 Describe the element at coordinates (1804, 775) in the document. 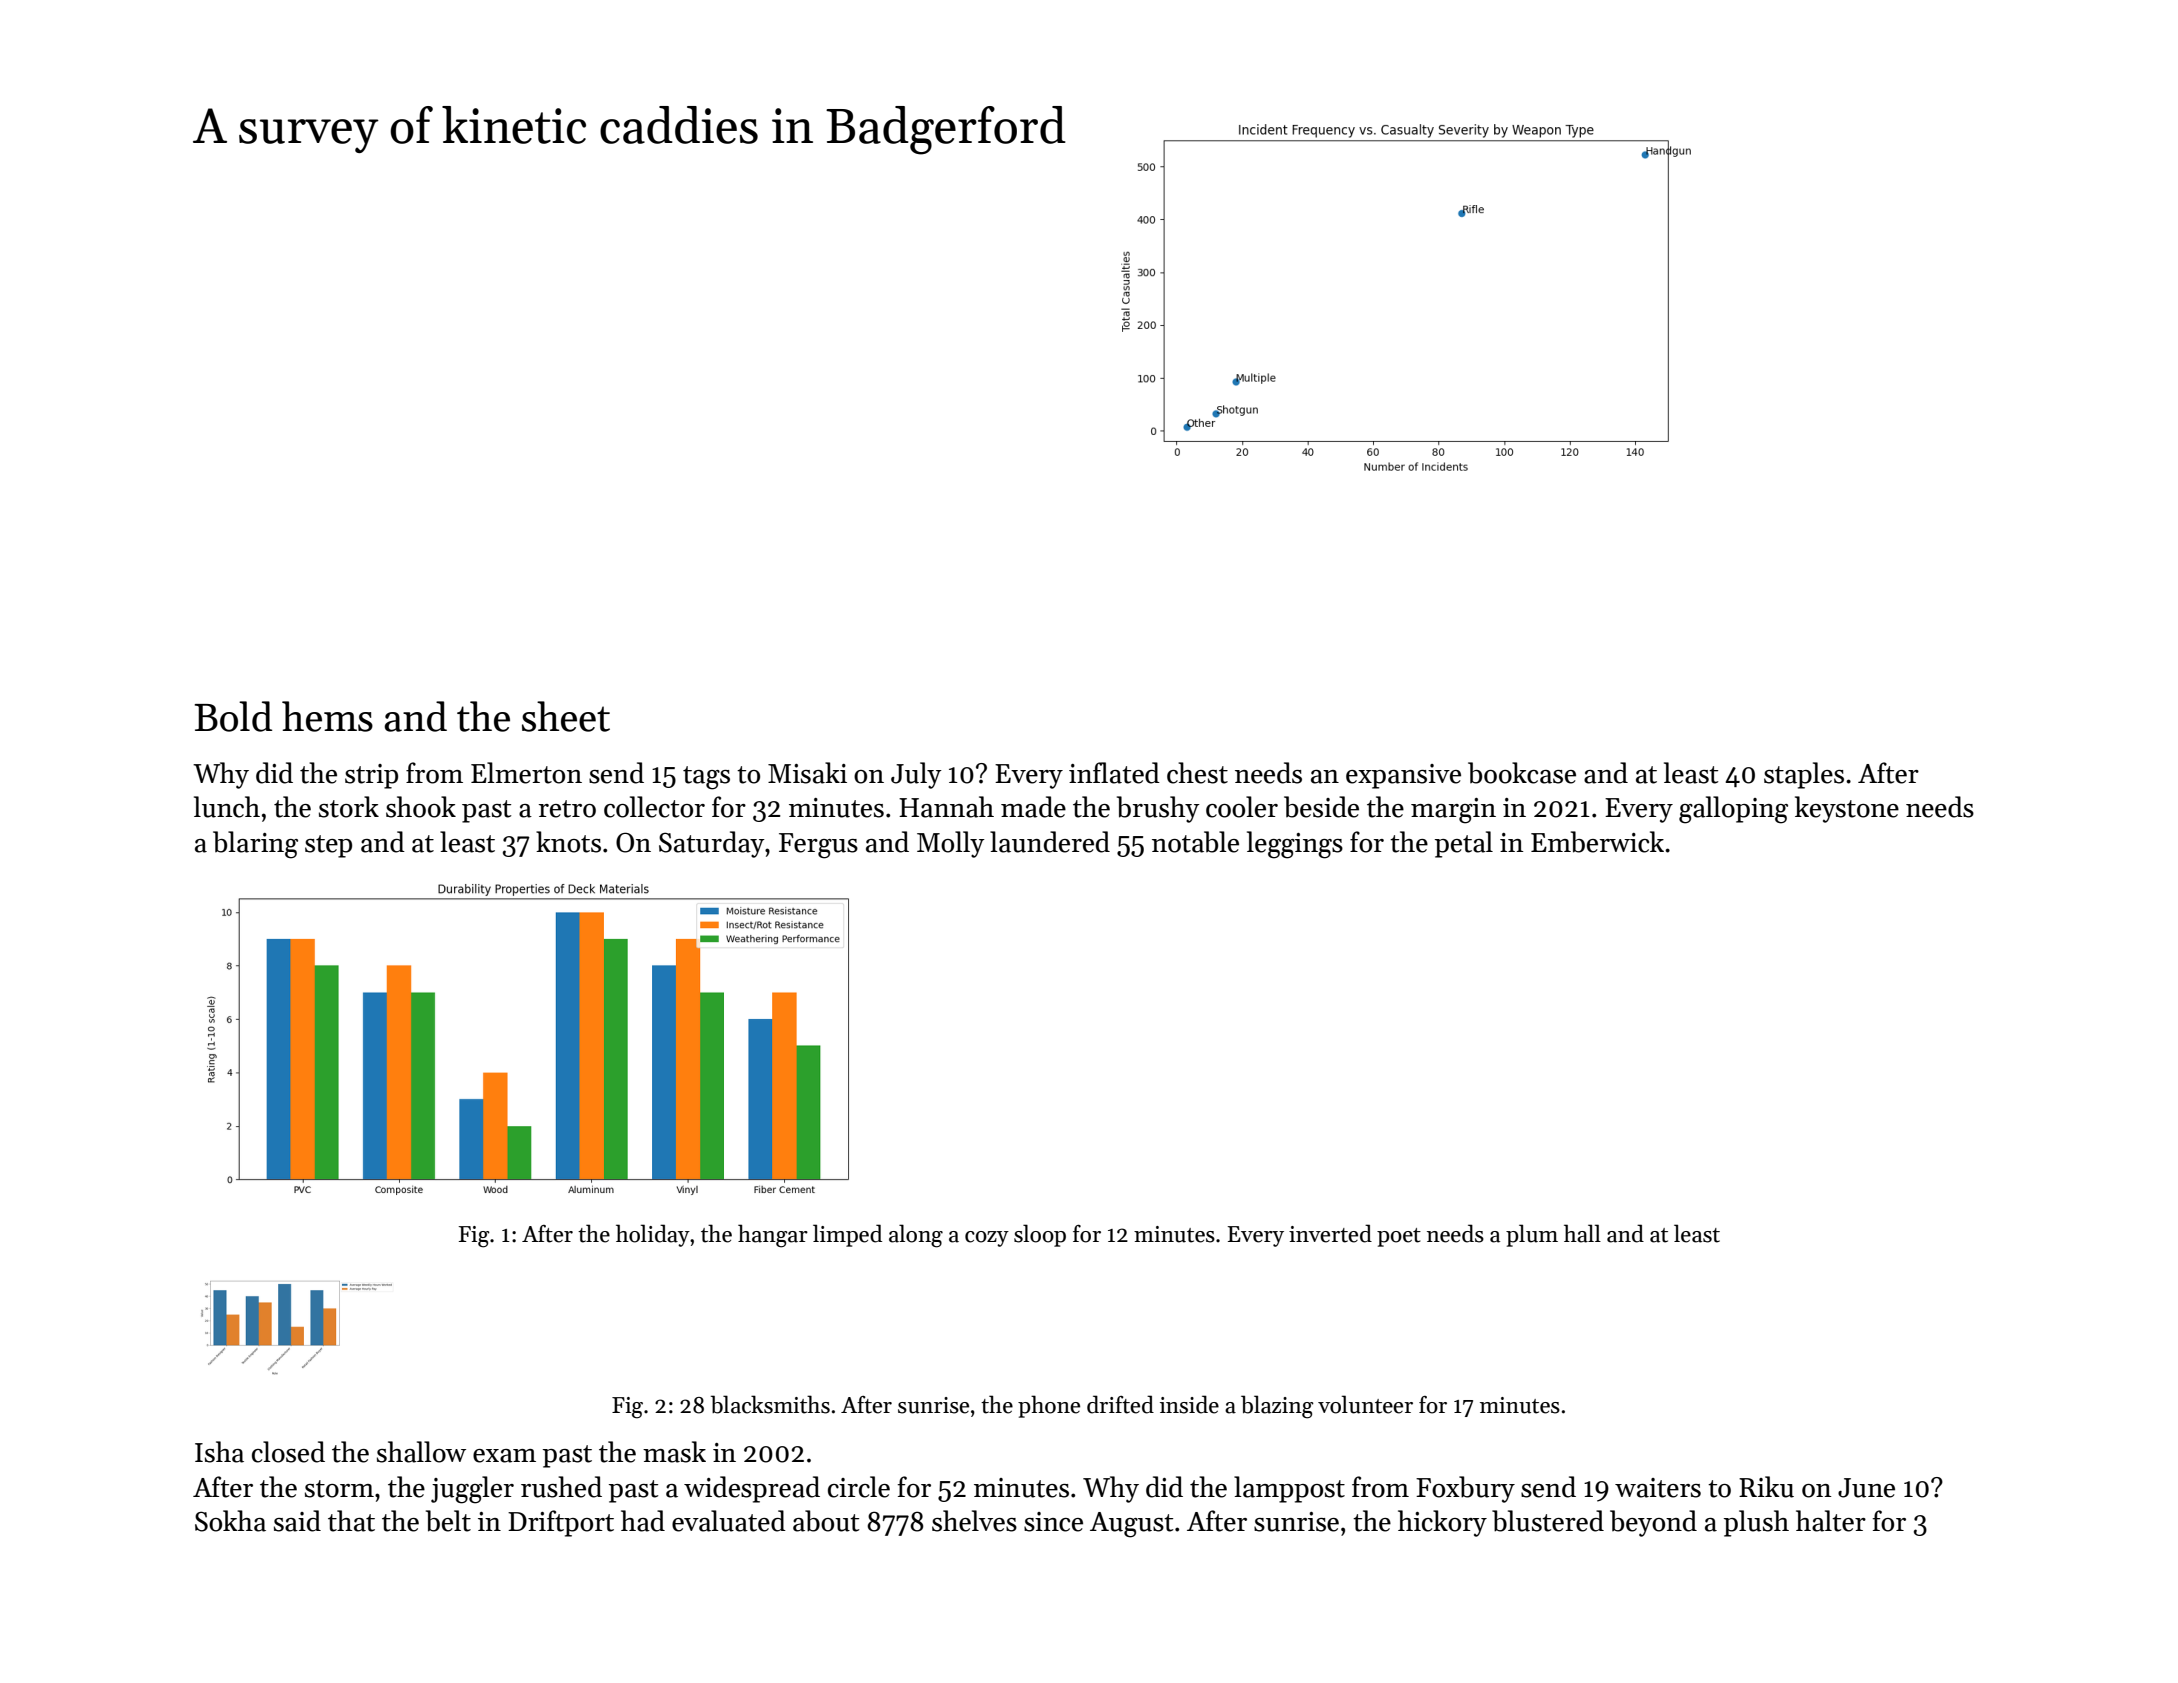

I see `staples` at that location.
